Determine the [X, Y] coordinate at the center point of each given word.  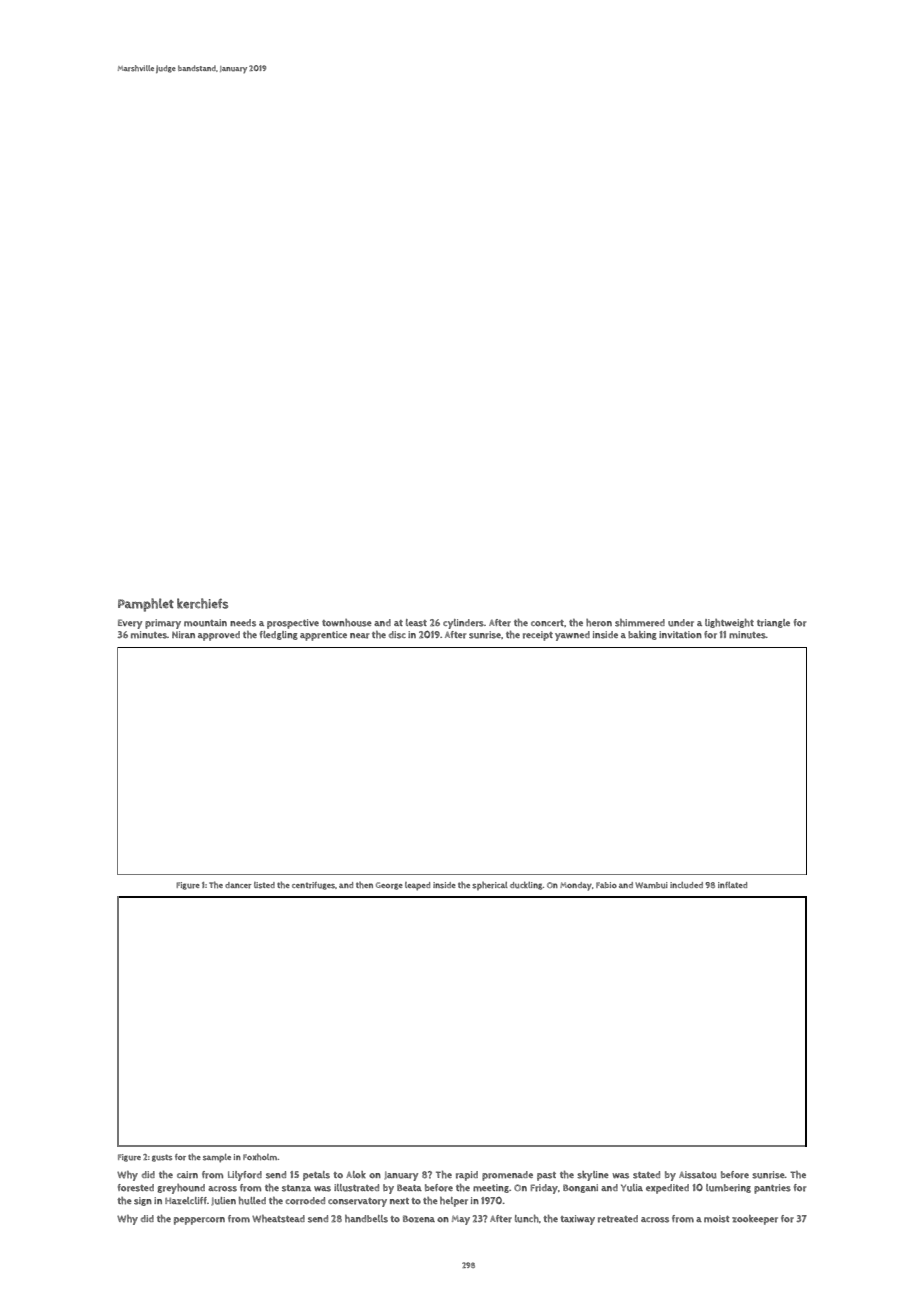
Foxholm [260, 1156]
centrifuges [313, 886]
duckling [526, 886]
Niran [183, 635]
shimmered [640, 623]
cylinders [463, 624]
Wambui [651, 885]
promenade [507, 1176]
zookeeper [755, 1220]
